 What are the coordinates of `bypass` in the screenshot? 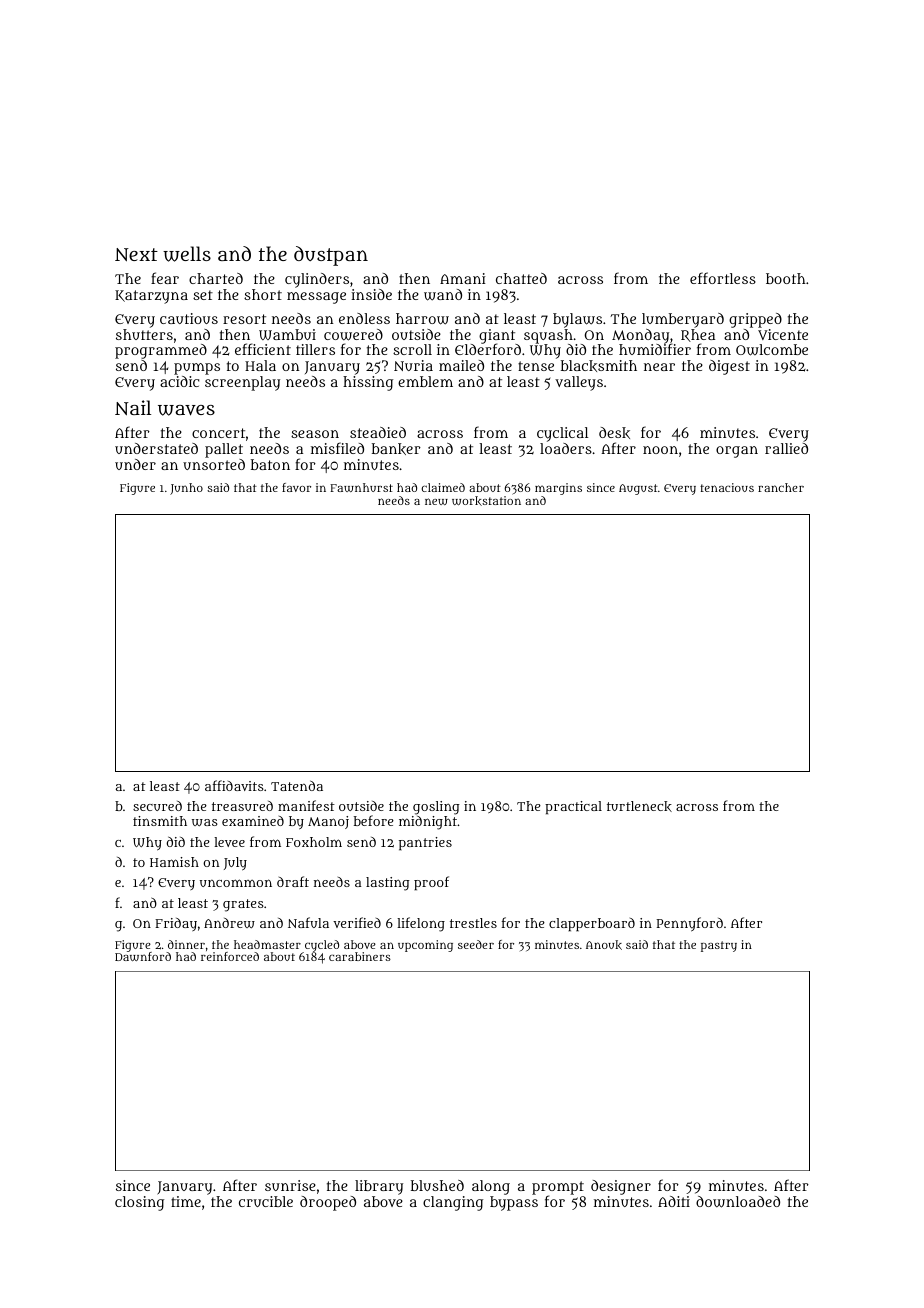 It's located at (514, 1203).
